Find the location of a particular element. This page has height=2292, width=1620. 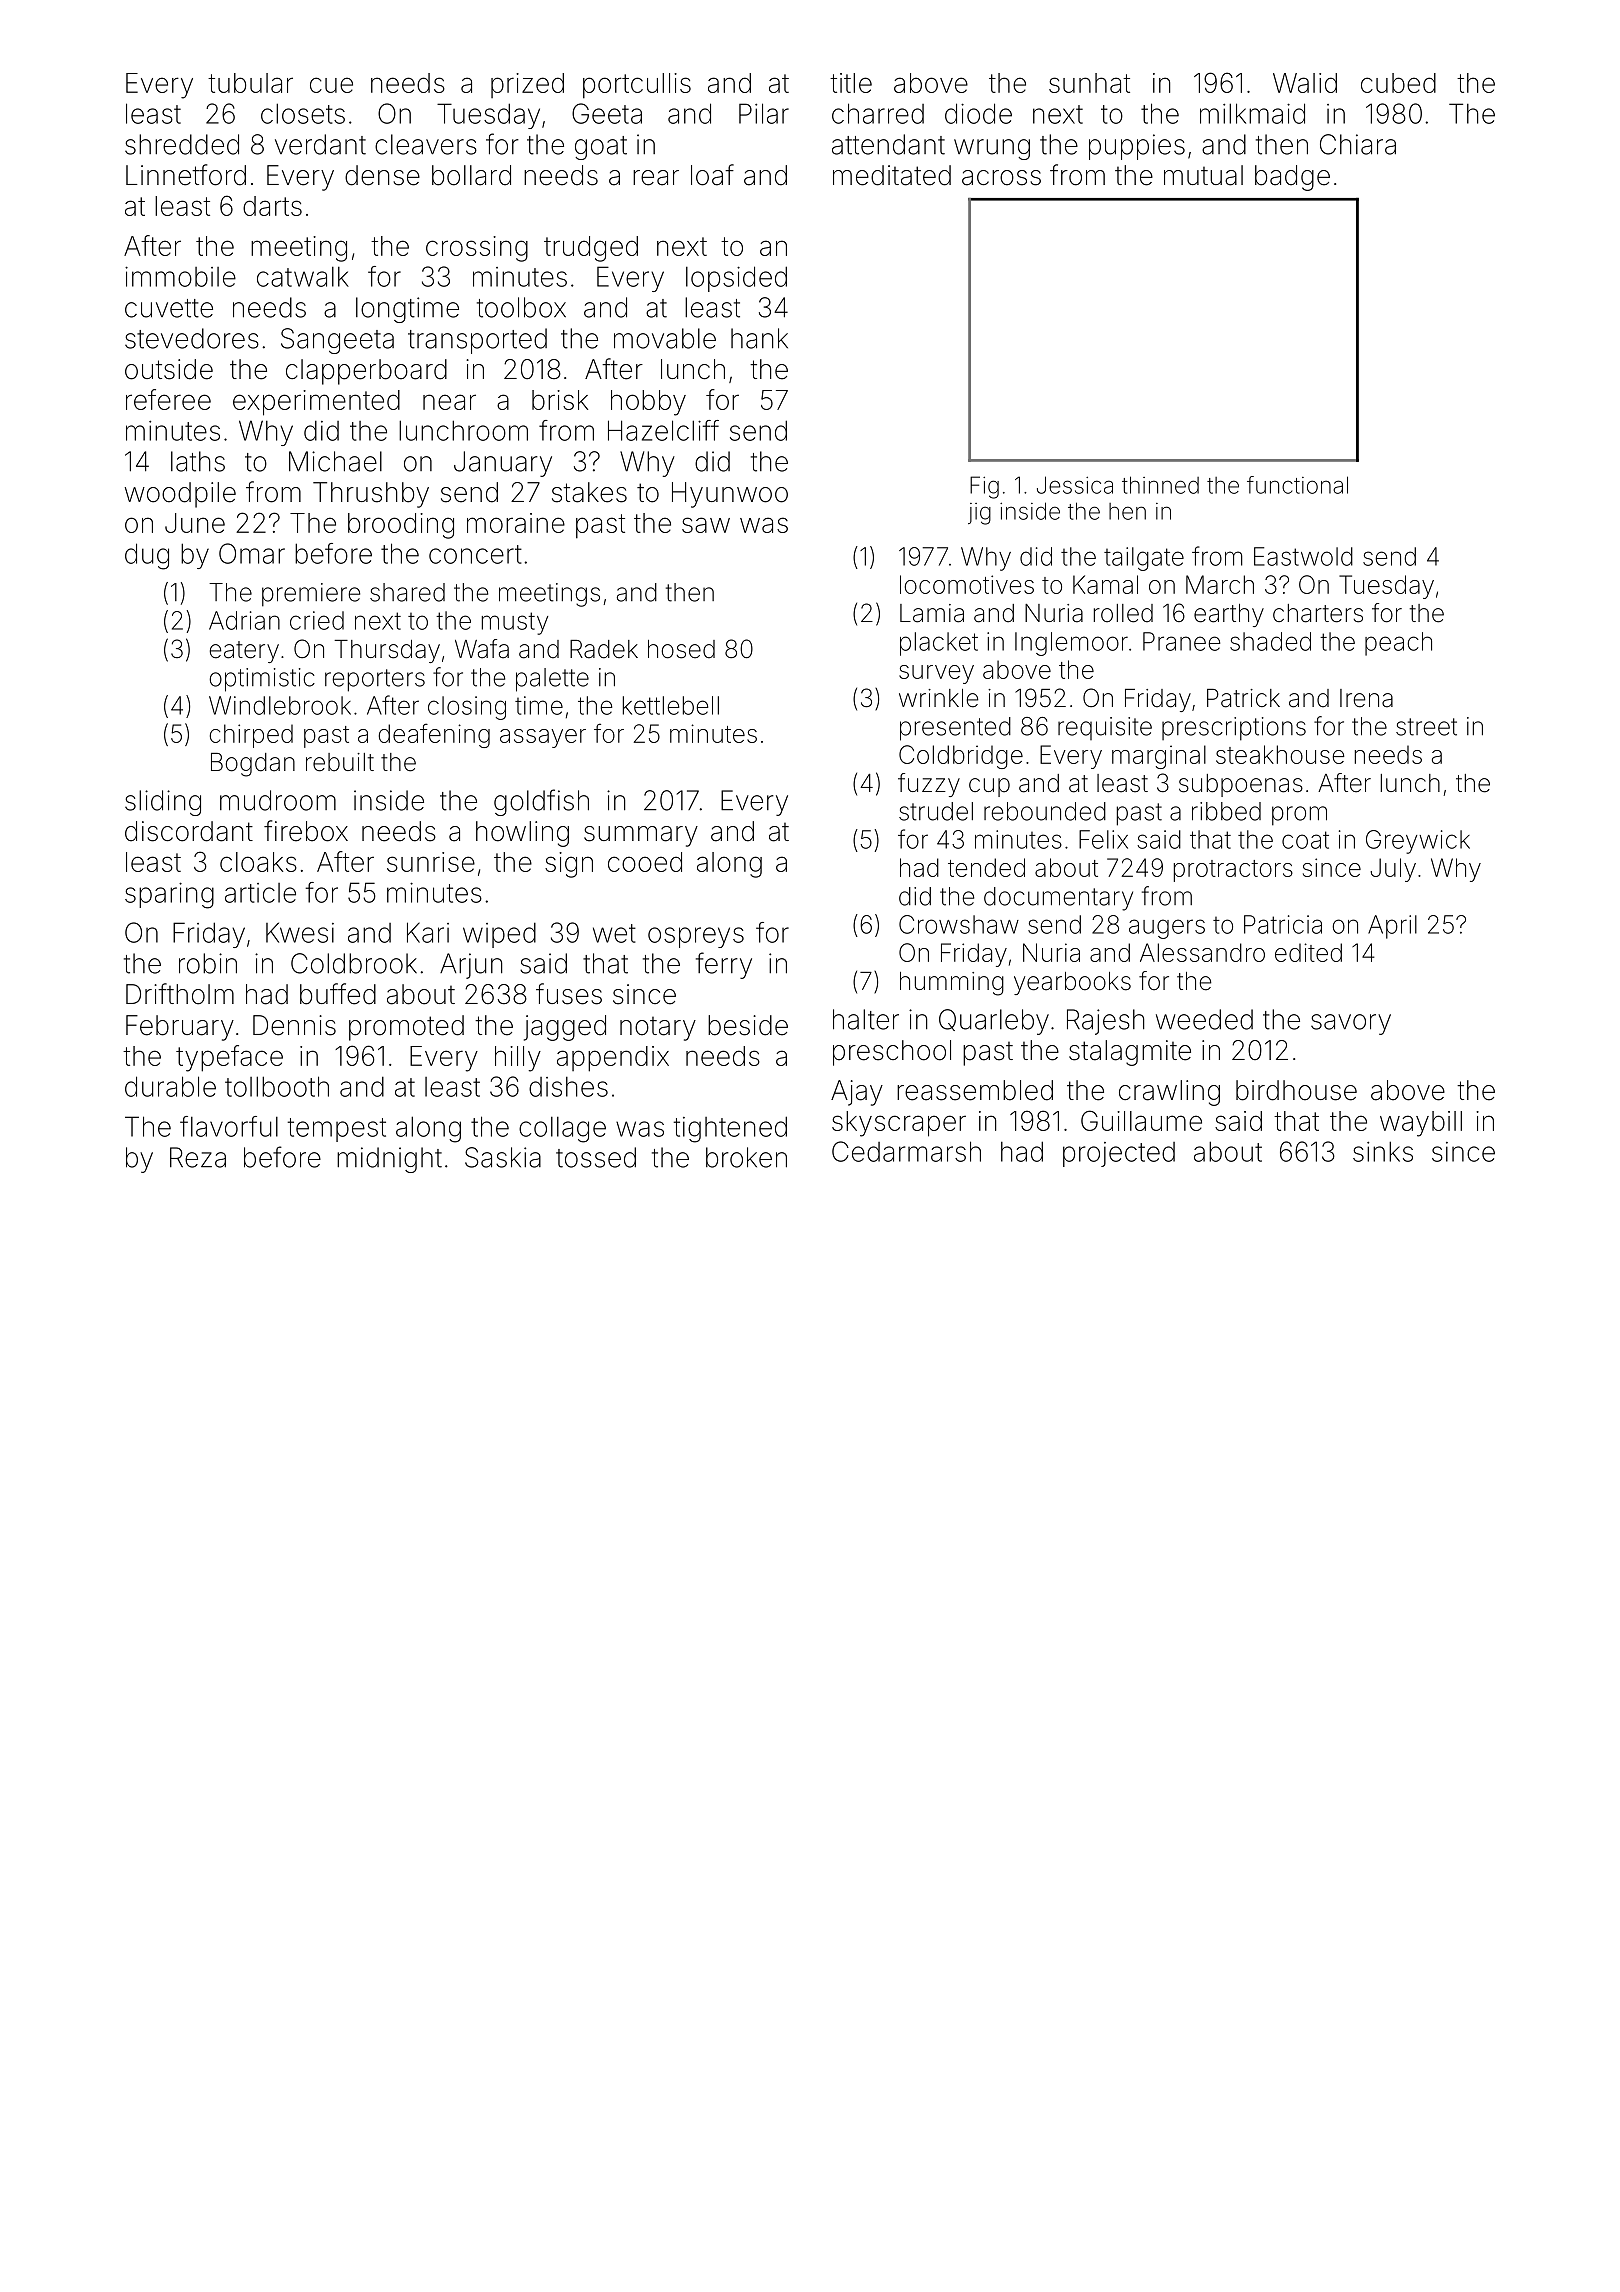

ferry is located at coordinates (724, 965).
